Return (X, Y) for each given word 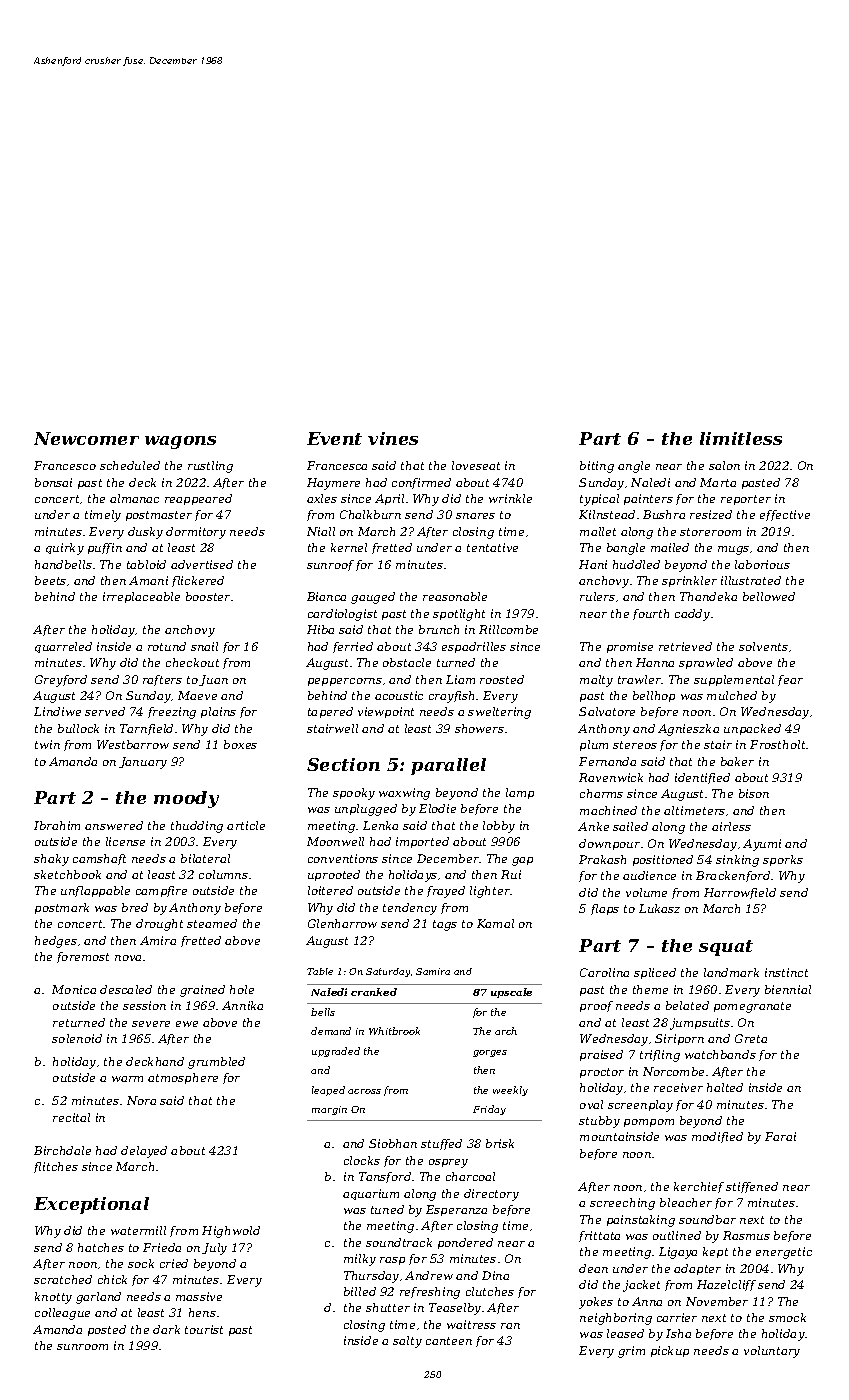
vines (393, 438)
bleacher (686, 1202)
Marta (718, 482)
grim (631, 1352)
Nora (141, 1100)
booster (208, 596)
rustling (210, 467)
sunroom (82, 1347)
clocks (362, 1160)
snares (475, 516)
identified (702, 778)
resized (711, 514)
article (246, 825)
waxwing (404, 794)
